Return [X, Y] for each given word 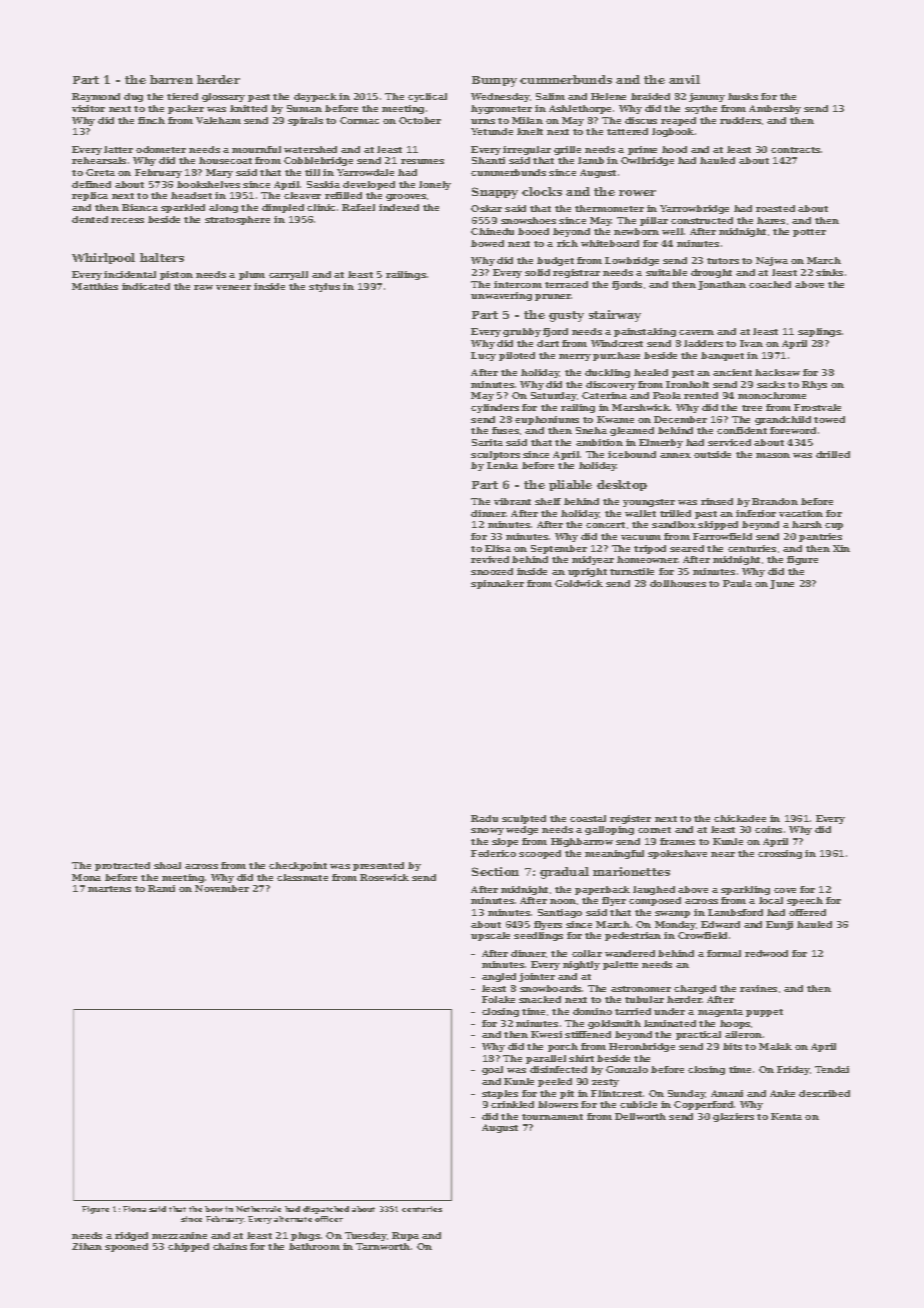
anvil [684, 79]
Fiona [134, 1209]
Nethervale [258, 1209]
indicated [146, 286]
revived [490, 559]
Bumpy [494, 81]
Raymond [96, 97]
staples [500, 1094]
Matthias [95, 286]
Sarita [487, 442]
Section [495, 871]
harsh [807, 524]
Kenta [786, 1116]
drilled [833, 454]
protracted [122, 866]
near [723, 854]
